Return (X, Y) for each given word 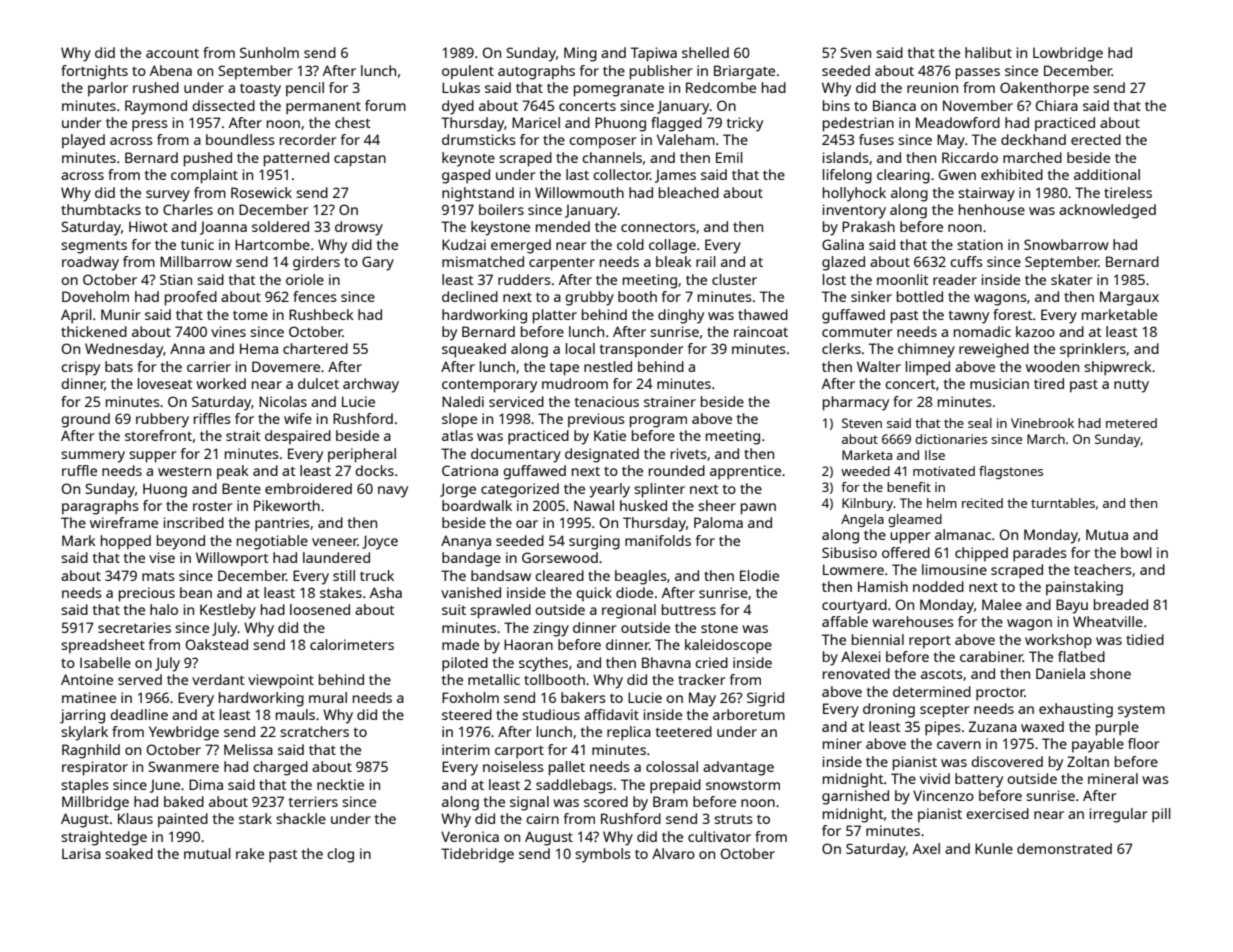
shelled (705, 52)
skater (1072, 279)
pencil (305, 89)
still (344, 575)
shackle (301, 818)
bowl (1136, 552)
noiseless (513, 766)
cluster (734, 279)
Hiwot (148, 226)
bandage (471, 559)
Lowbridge (1068, 54)
